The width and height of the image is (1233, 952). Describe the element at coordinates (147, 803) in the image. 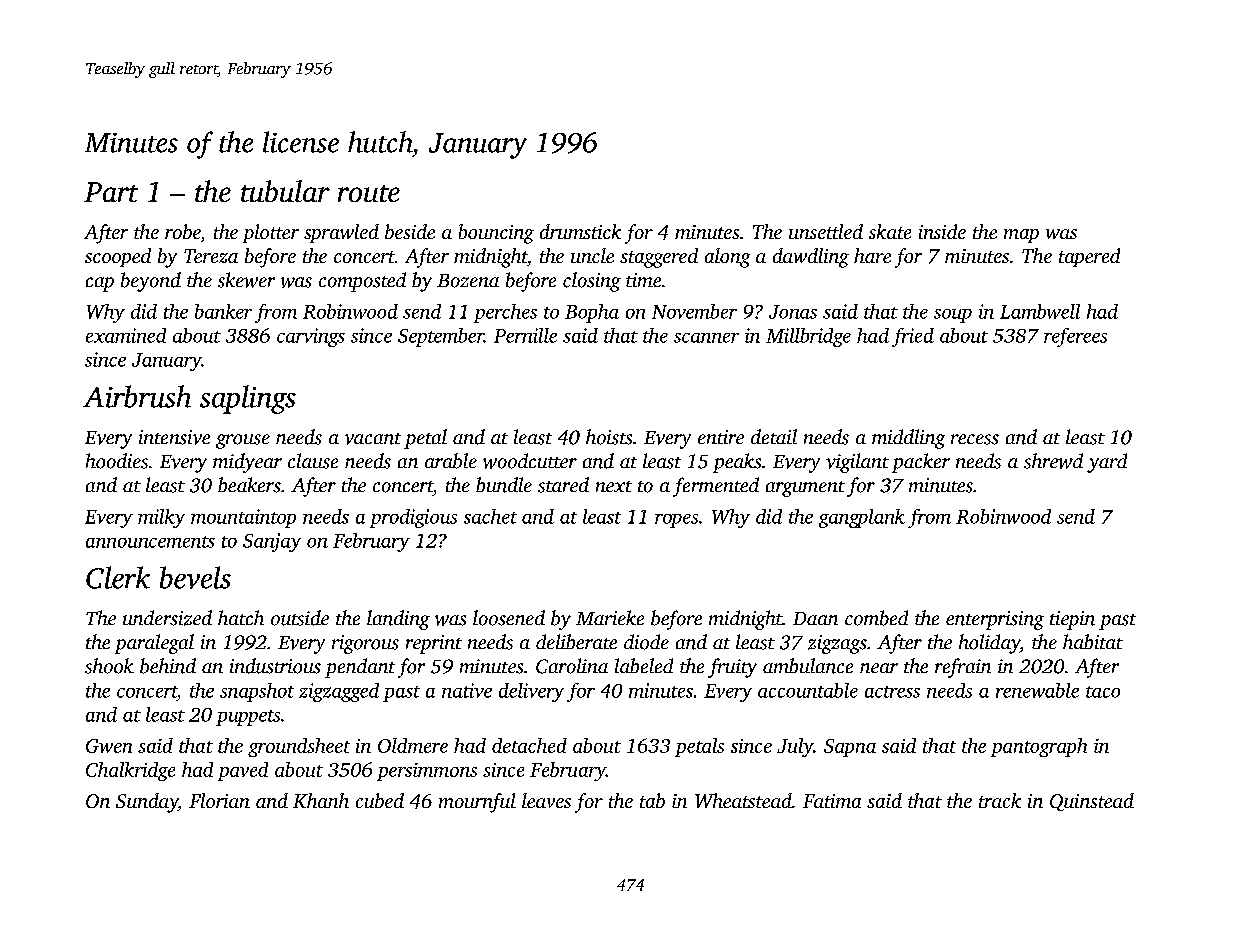

I see `Sunday` at that location.
